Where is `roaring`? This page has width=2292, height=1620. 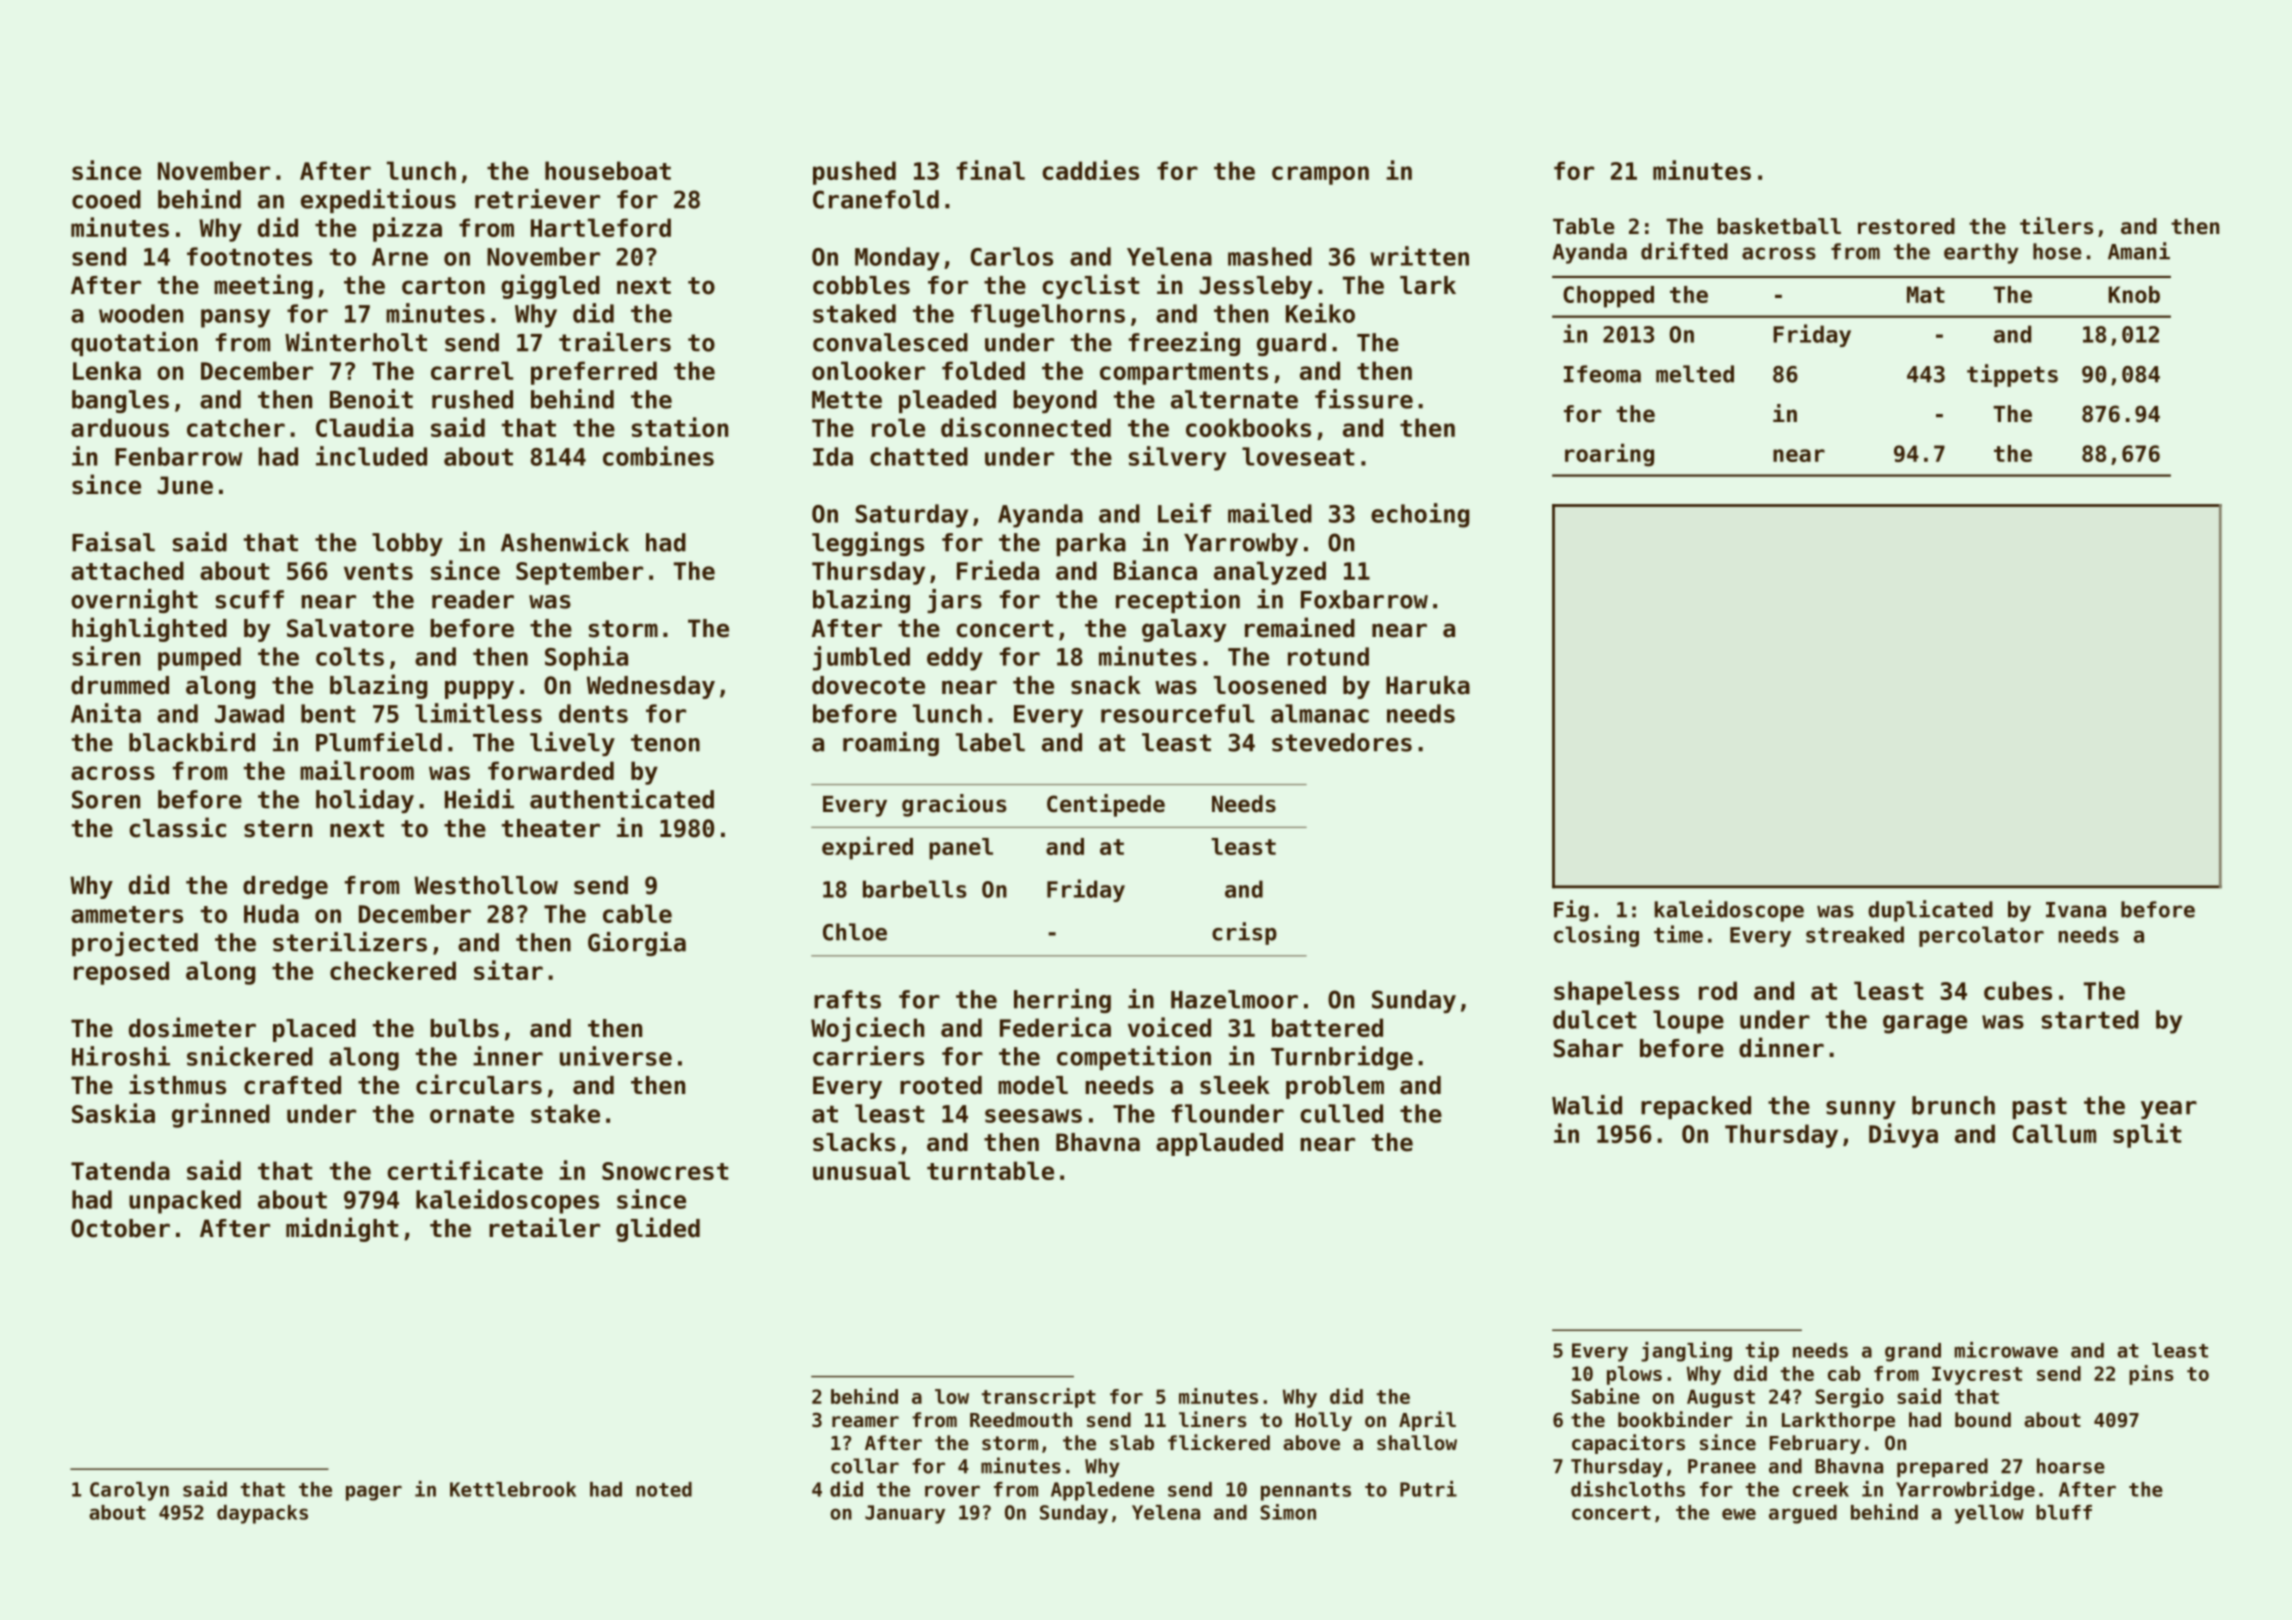
roaring is located at coordinates (1609, 455).
